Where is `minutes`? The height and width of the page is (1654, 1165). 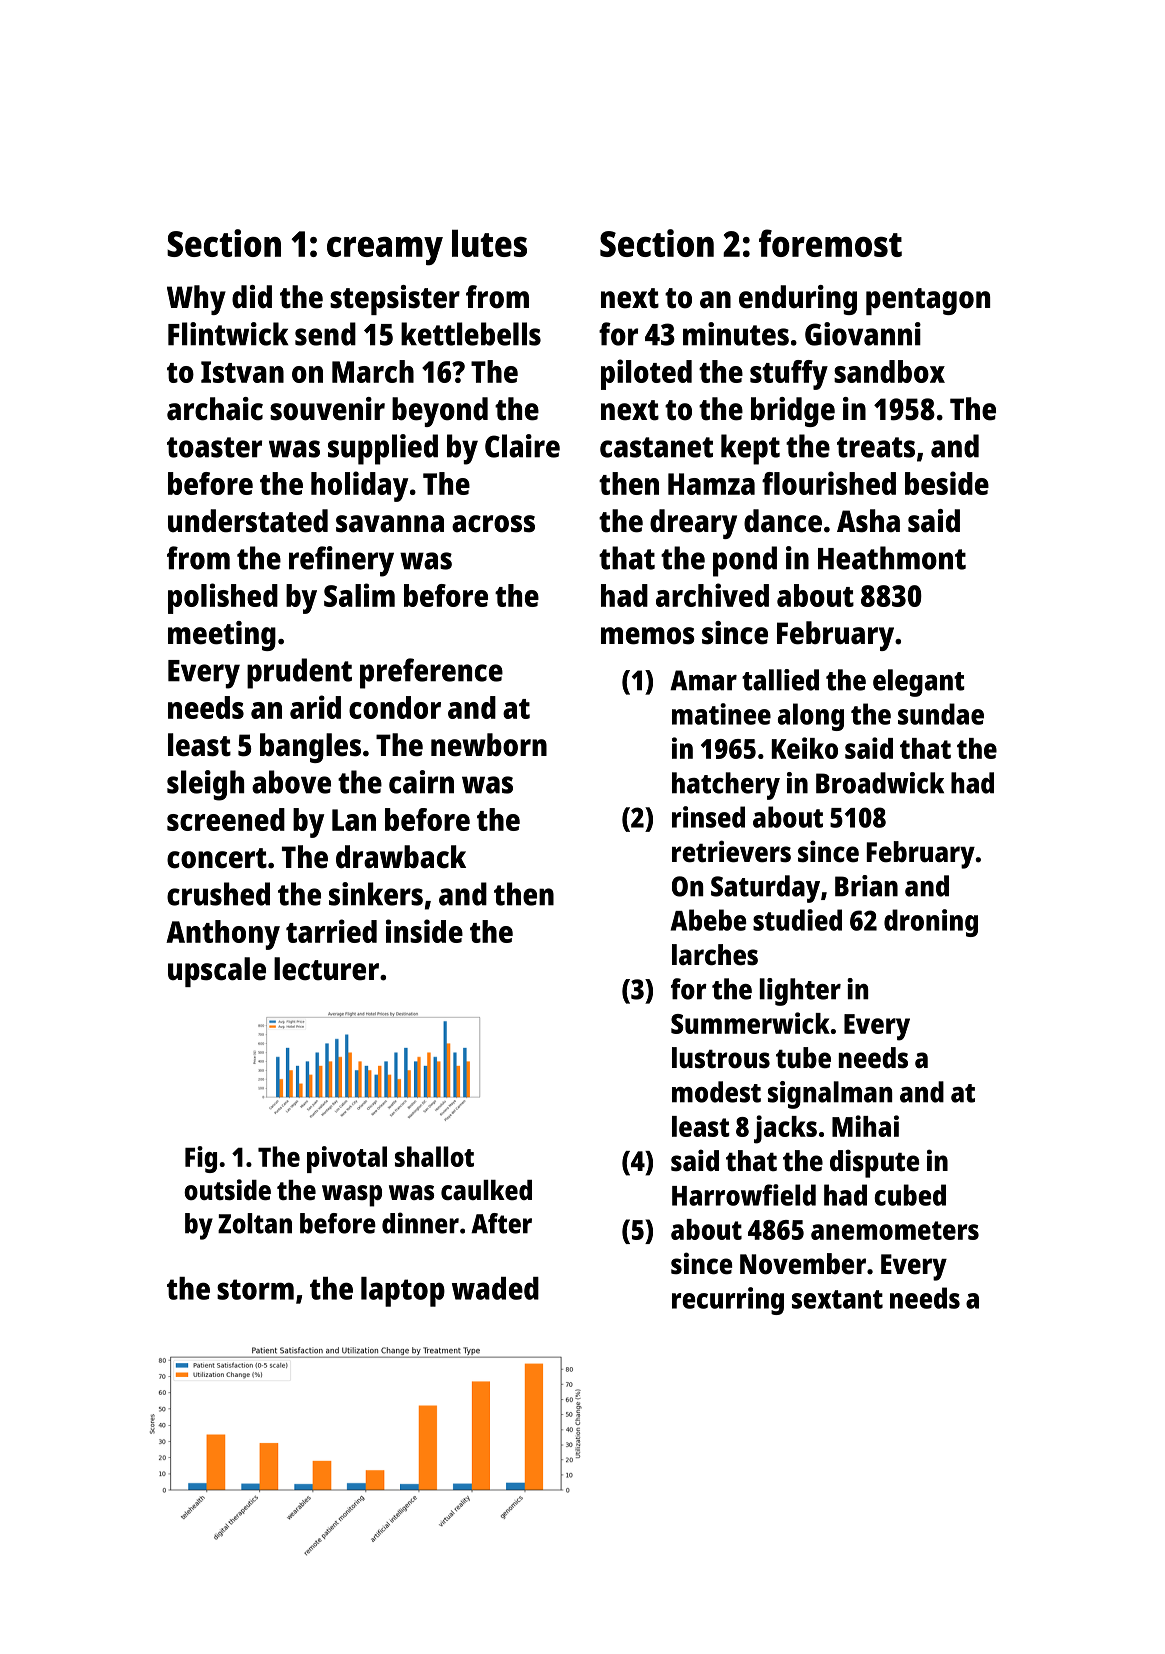 minutes is located at coordinates (736, 334).
